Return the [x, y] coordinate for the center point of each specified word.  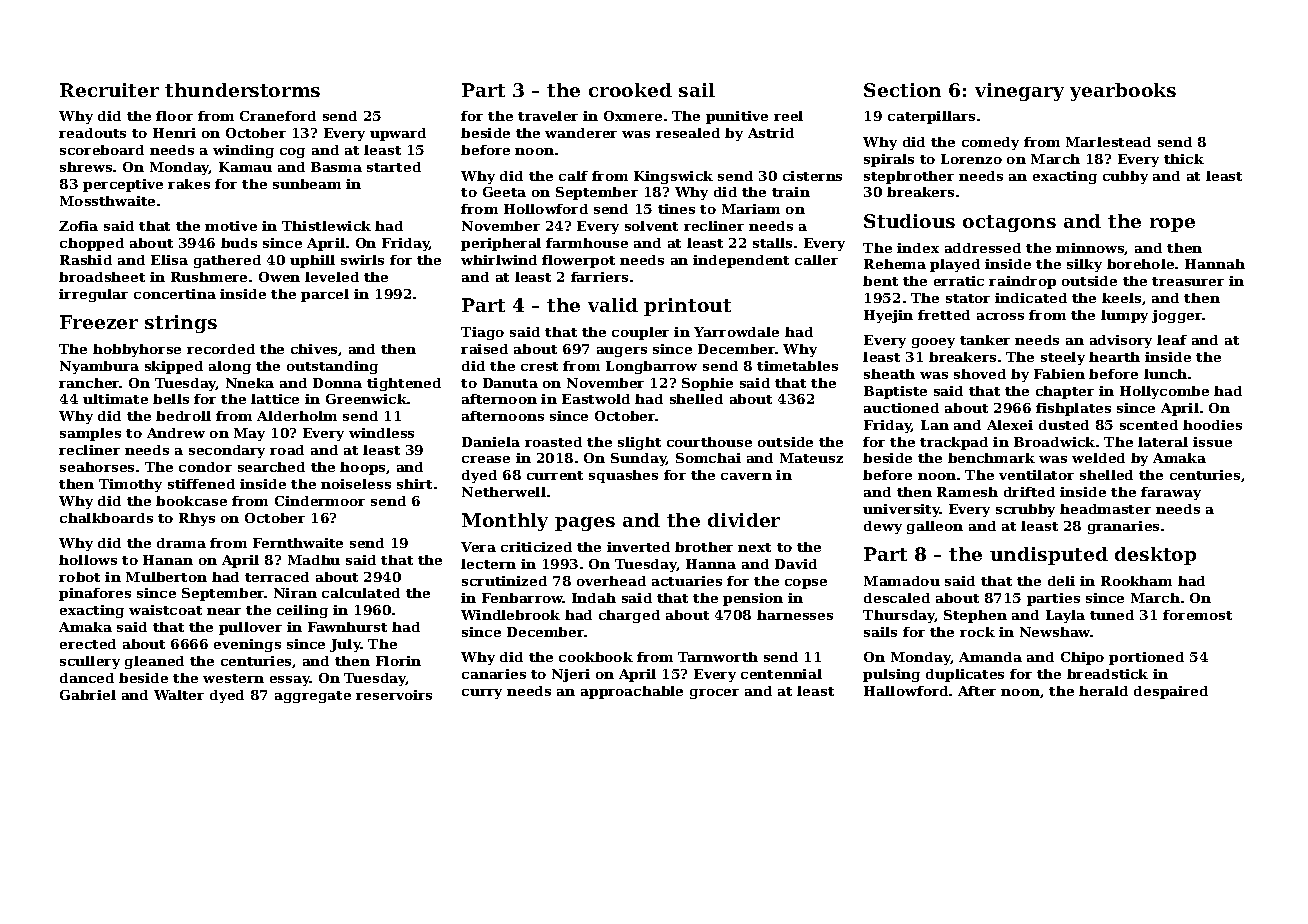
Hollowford [546, 209]
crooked [630, 90]
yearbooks [1123, 92]
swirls [362, 260]
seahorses [97, 467]
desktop [1155, 556]
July [345, 645]
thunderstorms [242, 90]
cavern [746, 476]
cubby [1125, 177]
